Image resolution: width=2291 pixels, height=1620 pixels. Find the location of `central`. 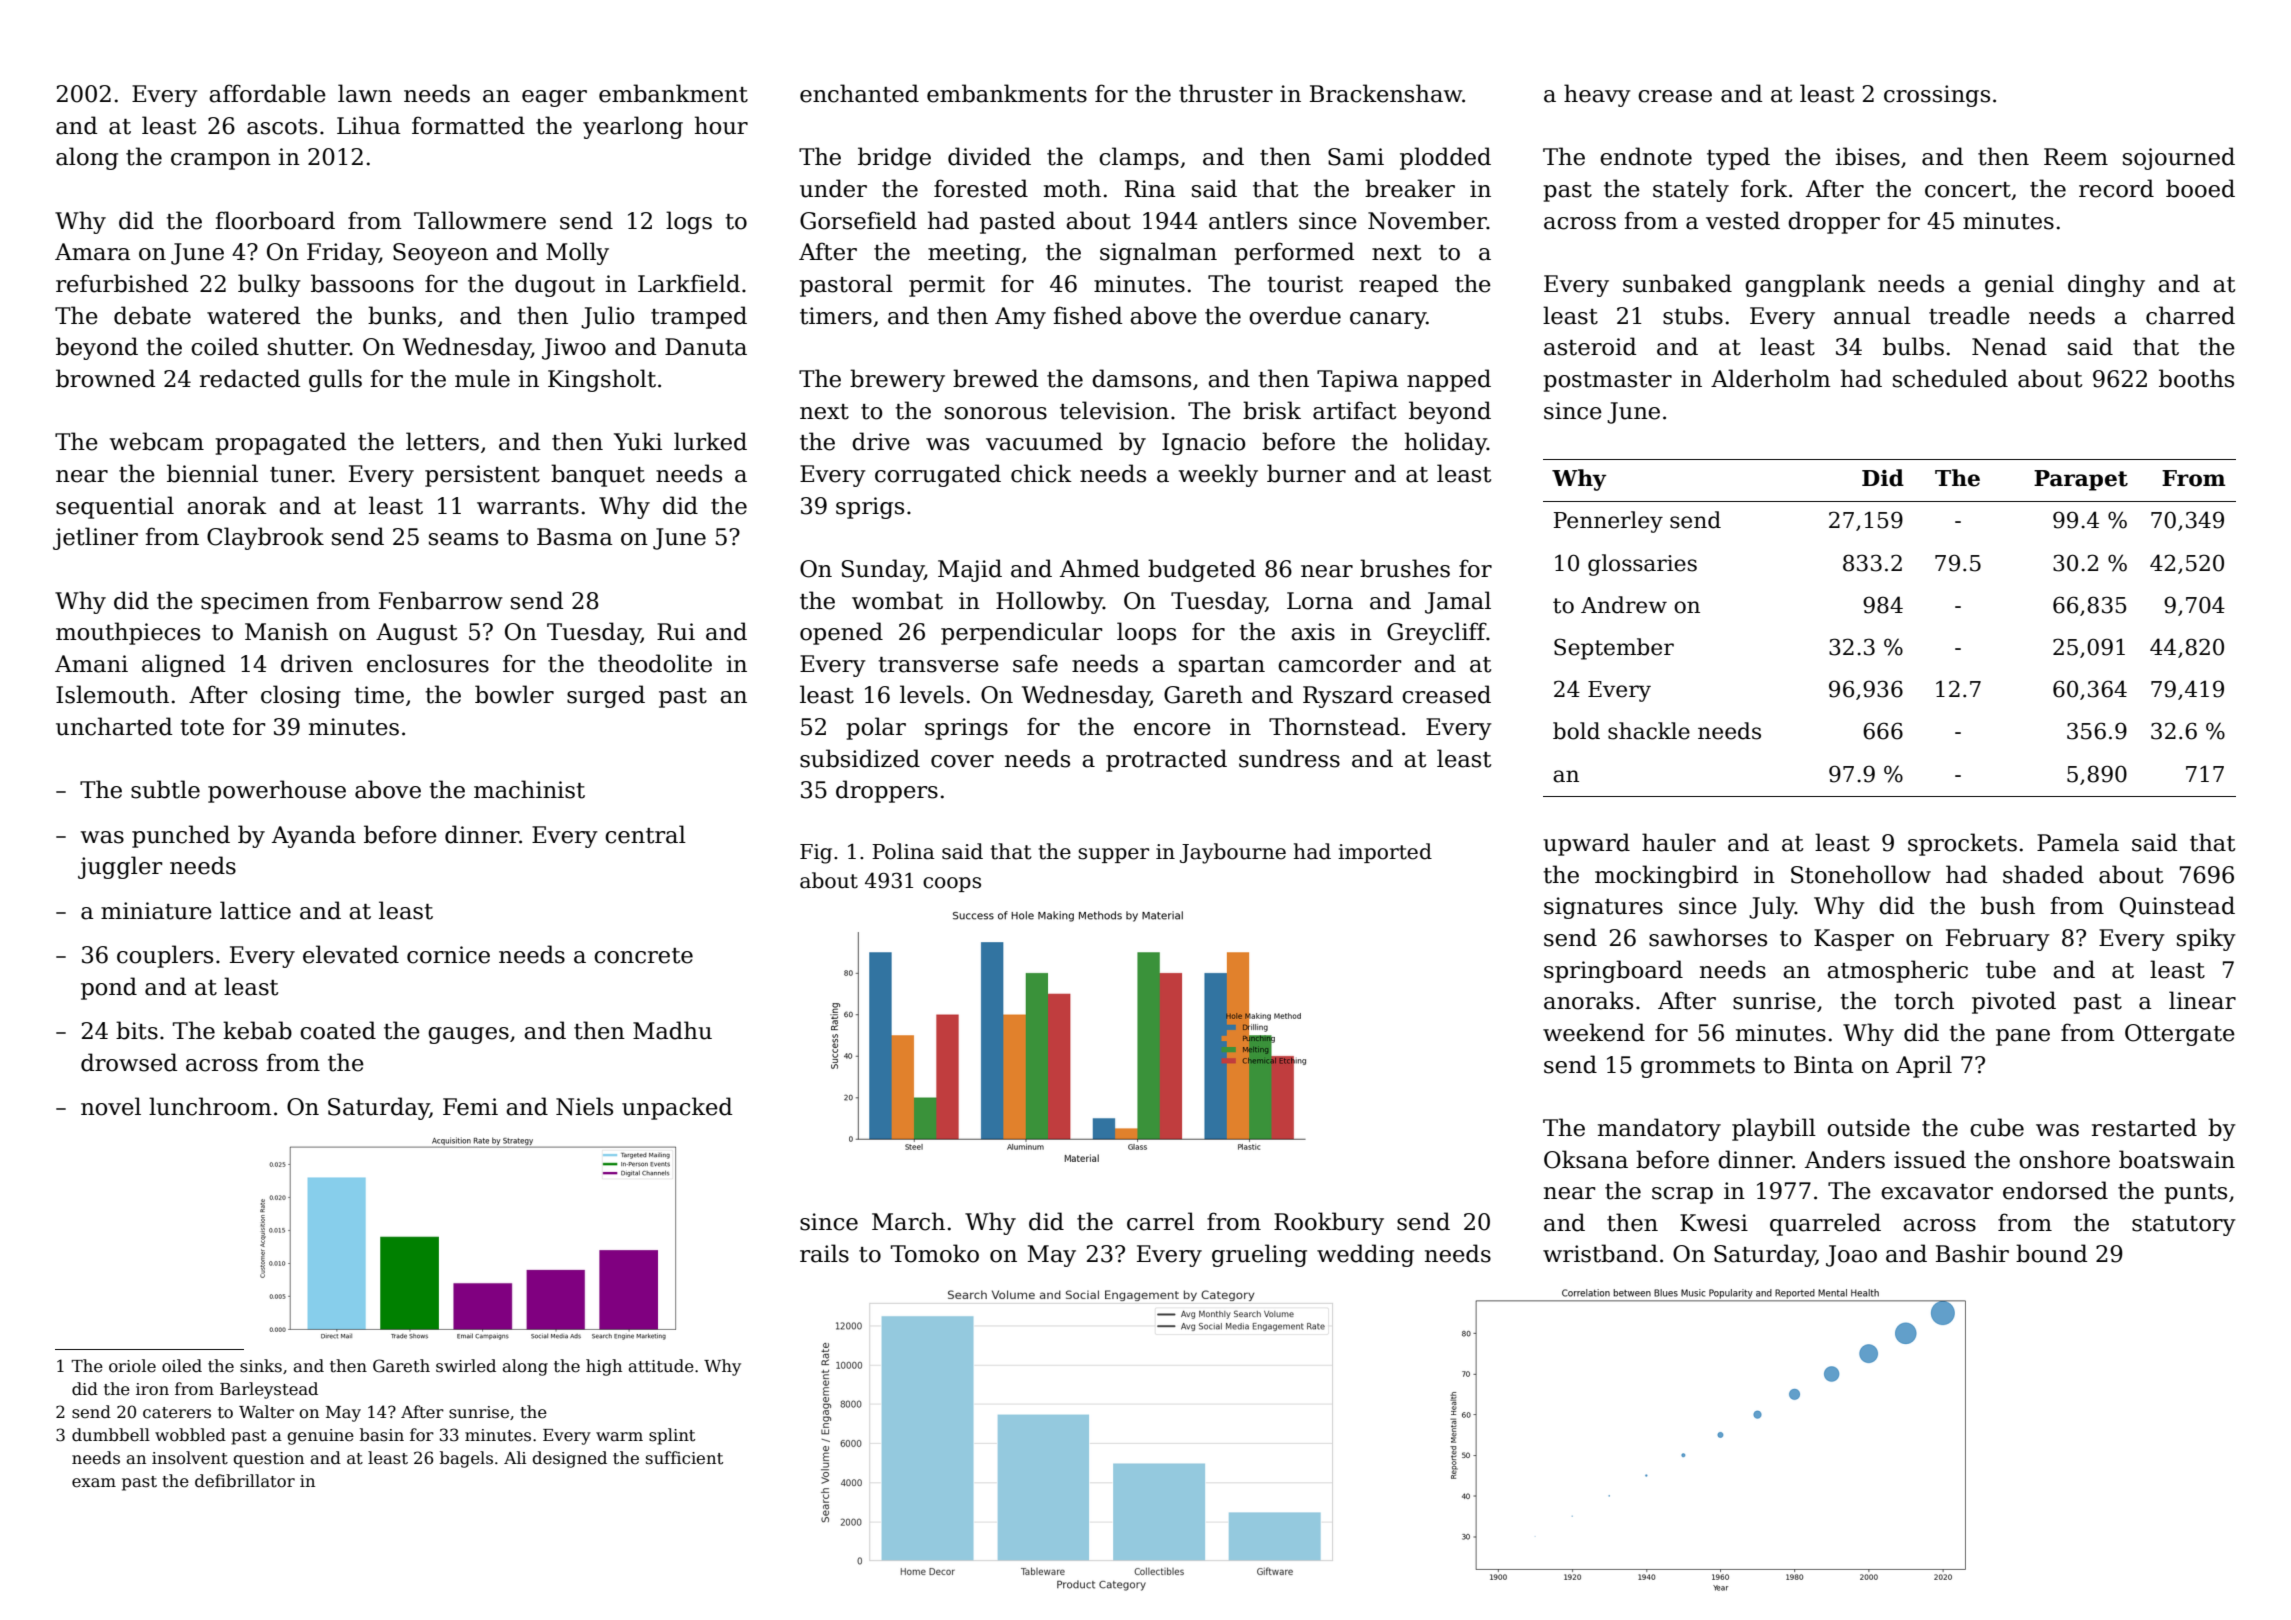

central is located at coordinates (645, 834).
